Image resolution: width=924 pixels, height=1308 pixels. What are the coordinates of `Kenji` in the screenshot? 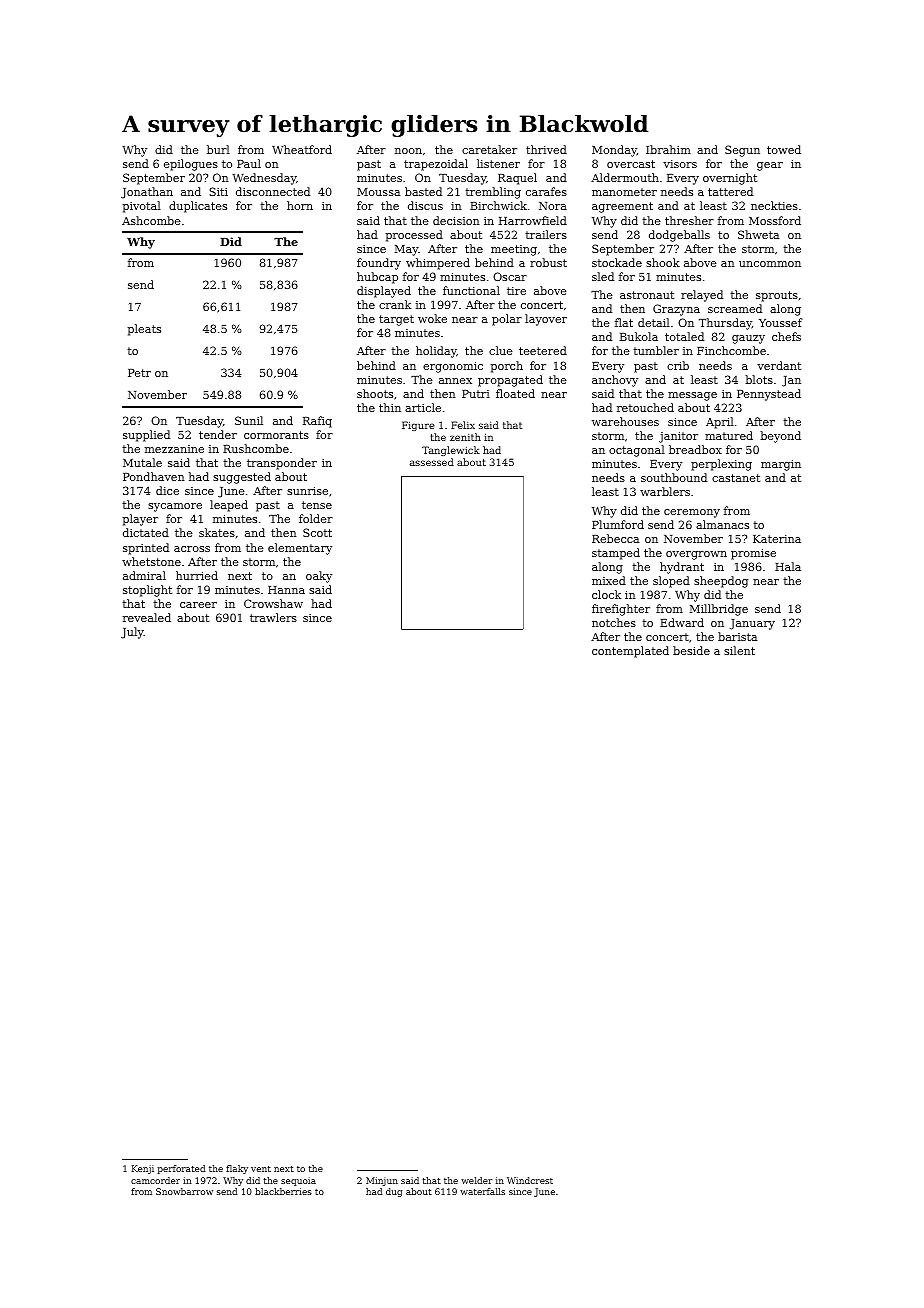 It's located at (143, 1169).
